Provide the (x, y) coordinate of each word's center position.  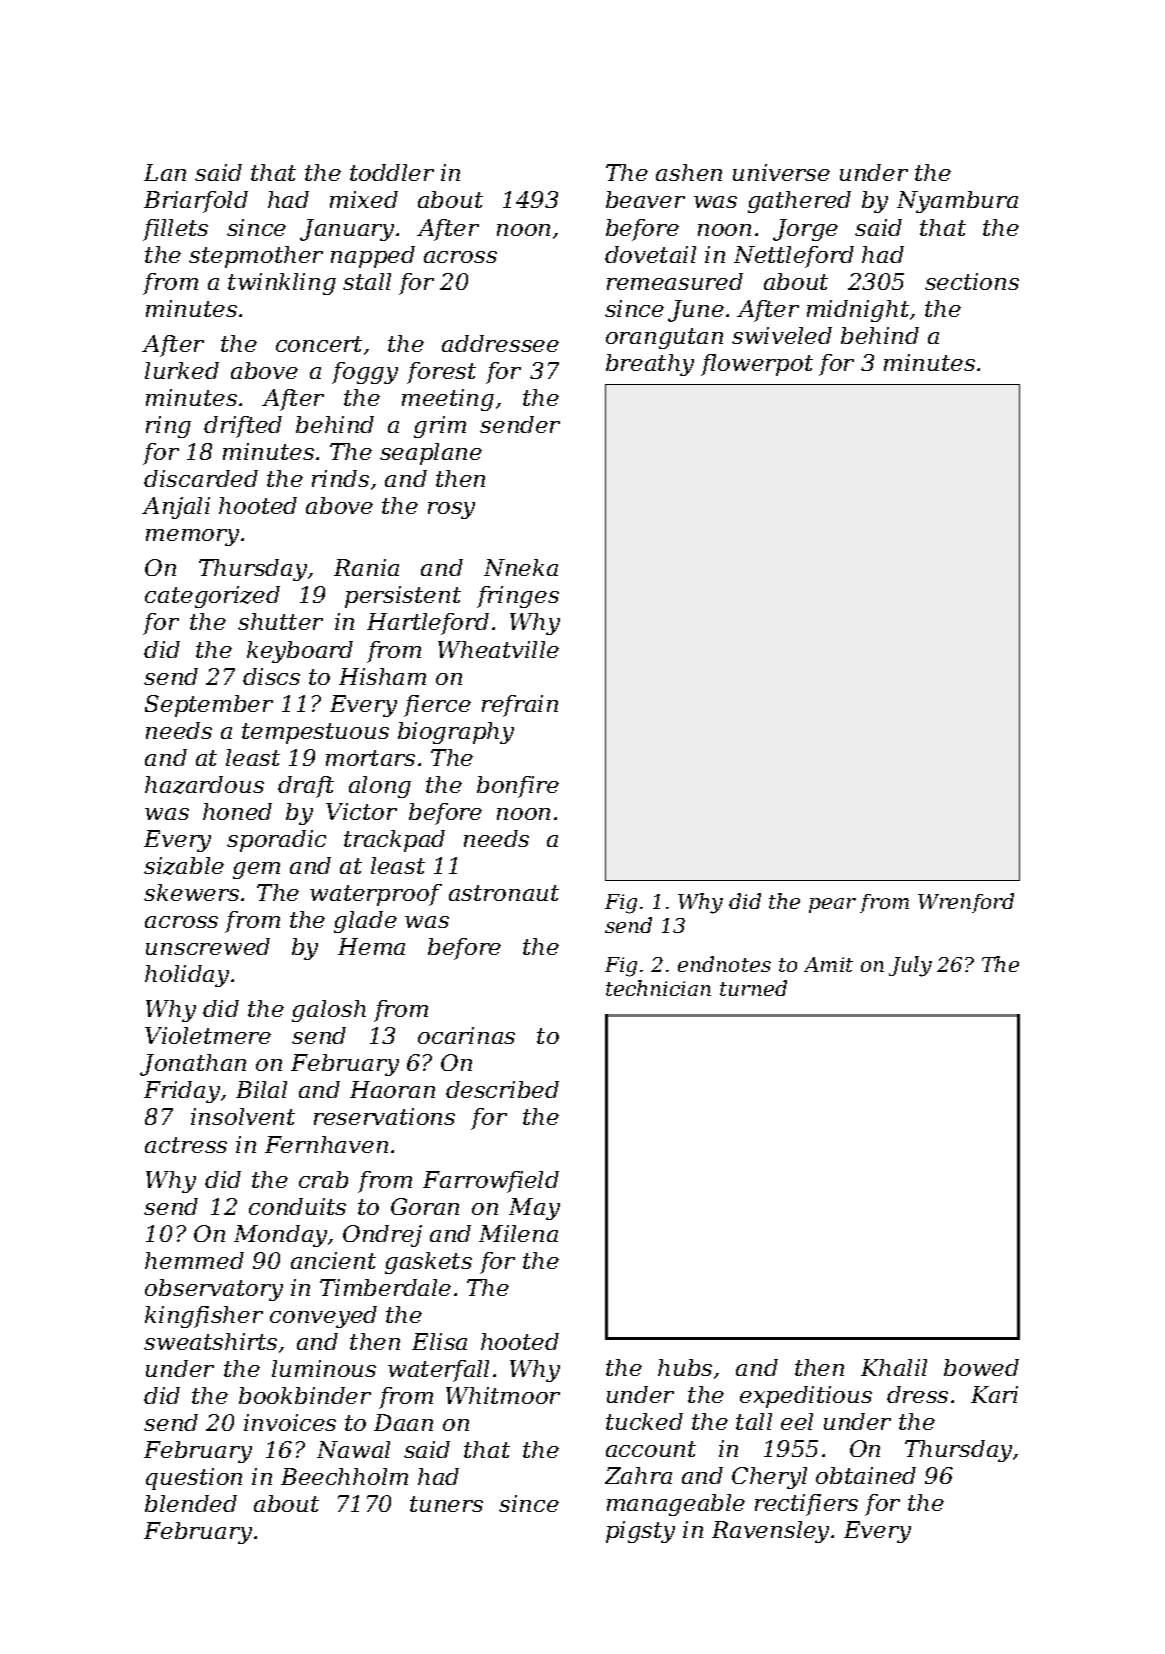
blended (191, 1503)
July (910, 966)
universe (781, 172)
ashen (689, 172)
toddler (392, 172)
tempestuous (315, 733)
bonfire (518, 787)
